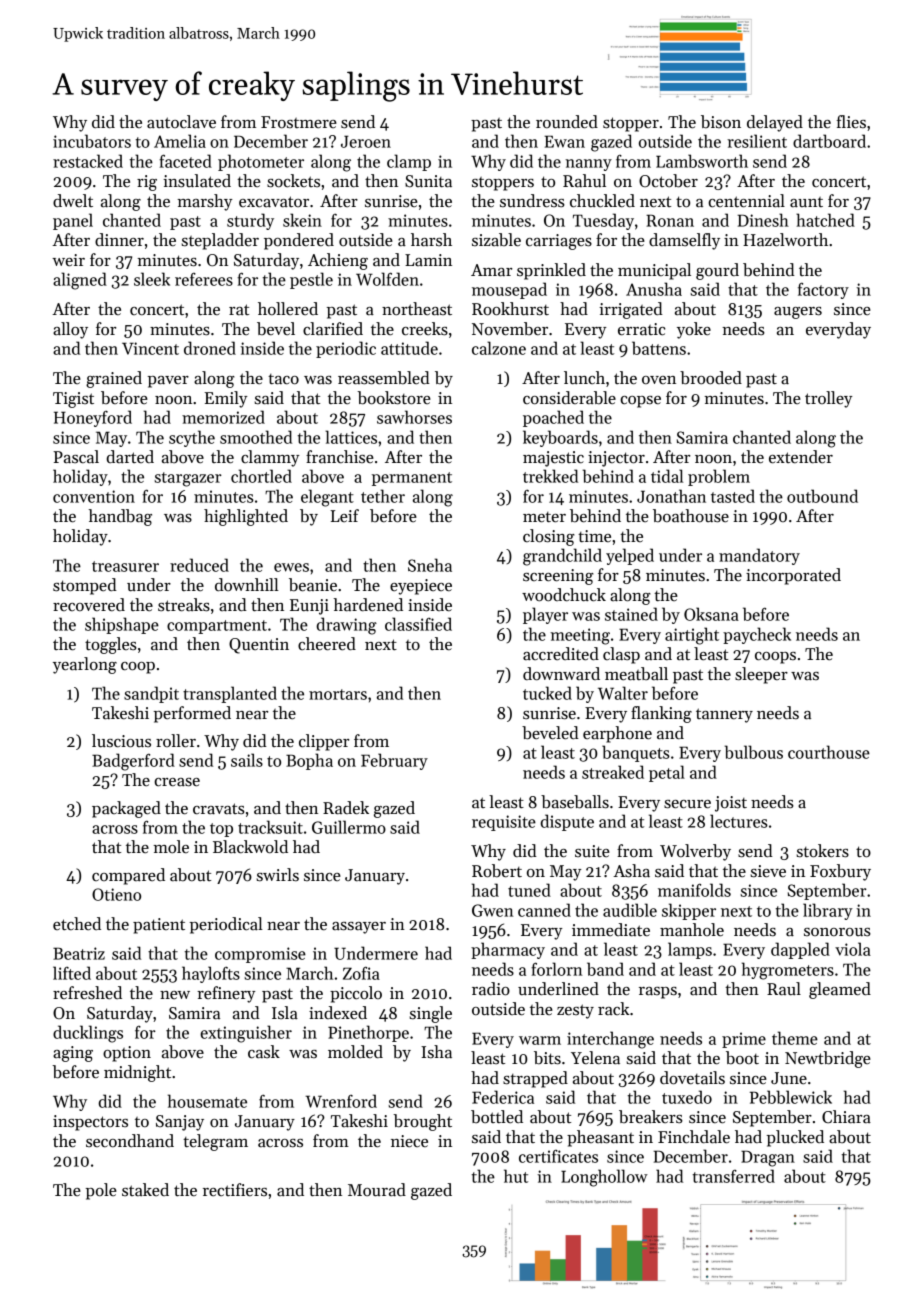 This image has height=1308, width=924. Describe the element at coordinates (491, 989) in the image. I see `radio` at that location.
